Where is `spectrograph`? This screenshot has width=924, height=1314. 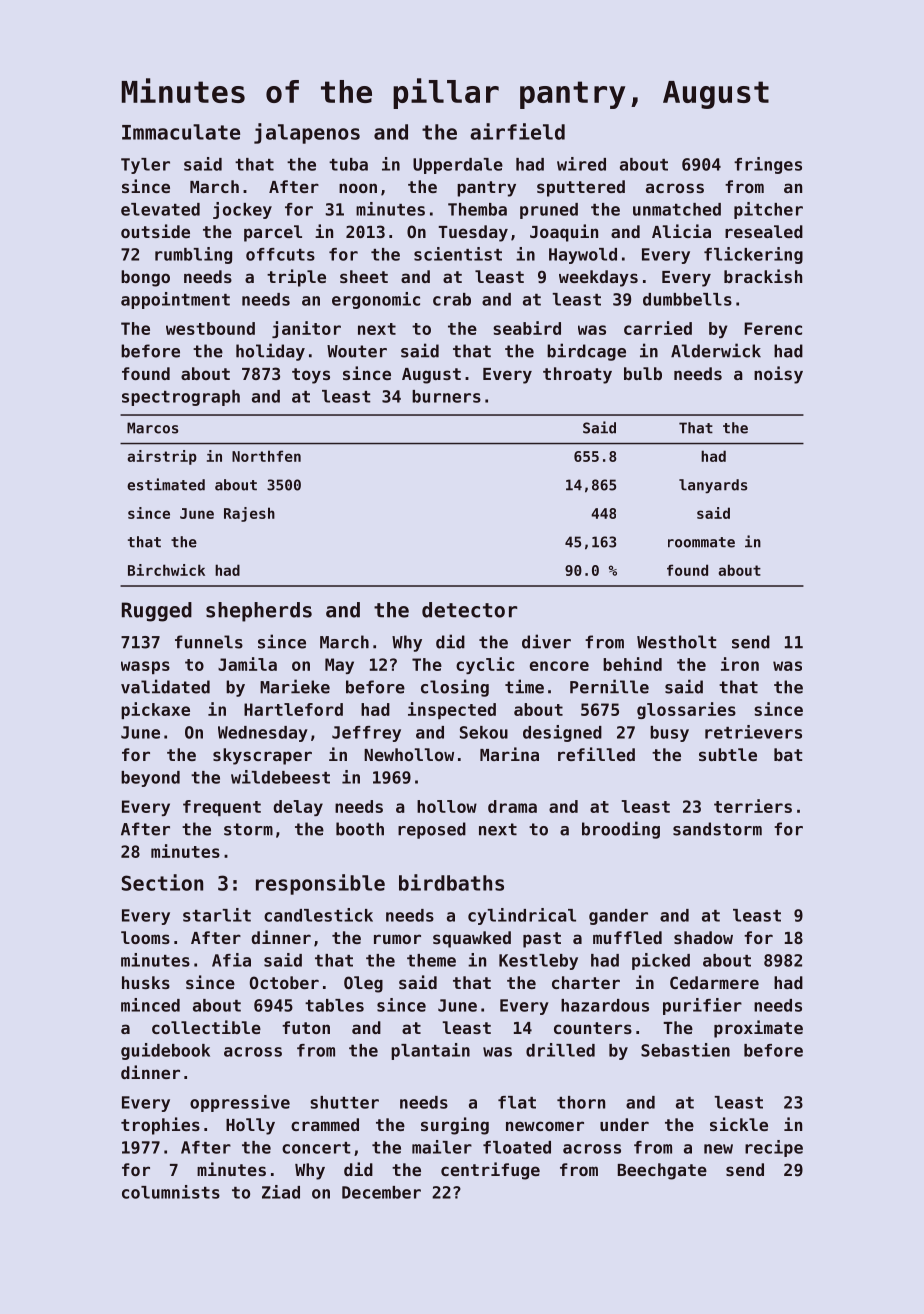 spectrograph is located at coordinates (181, 398).
